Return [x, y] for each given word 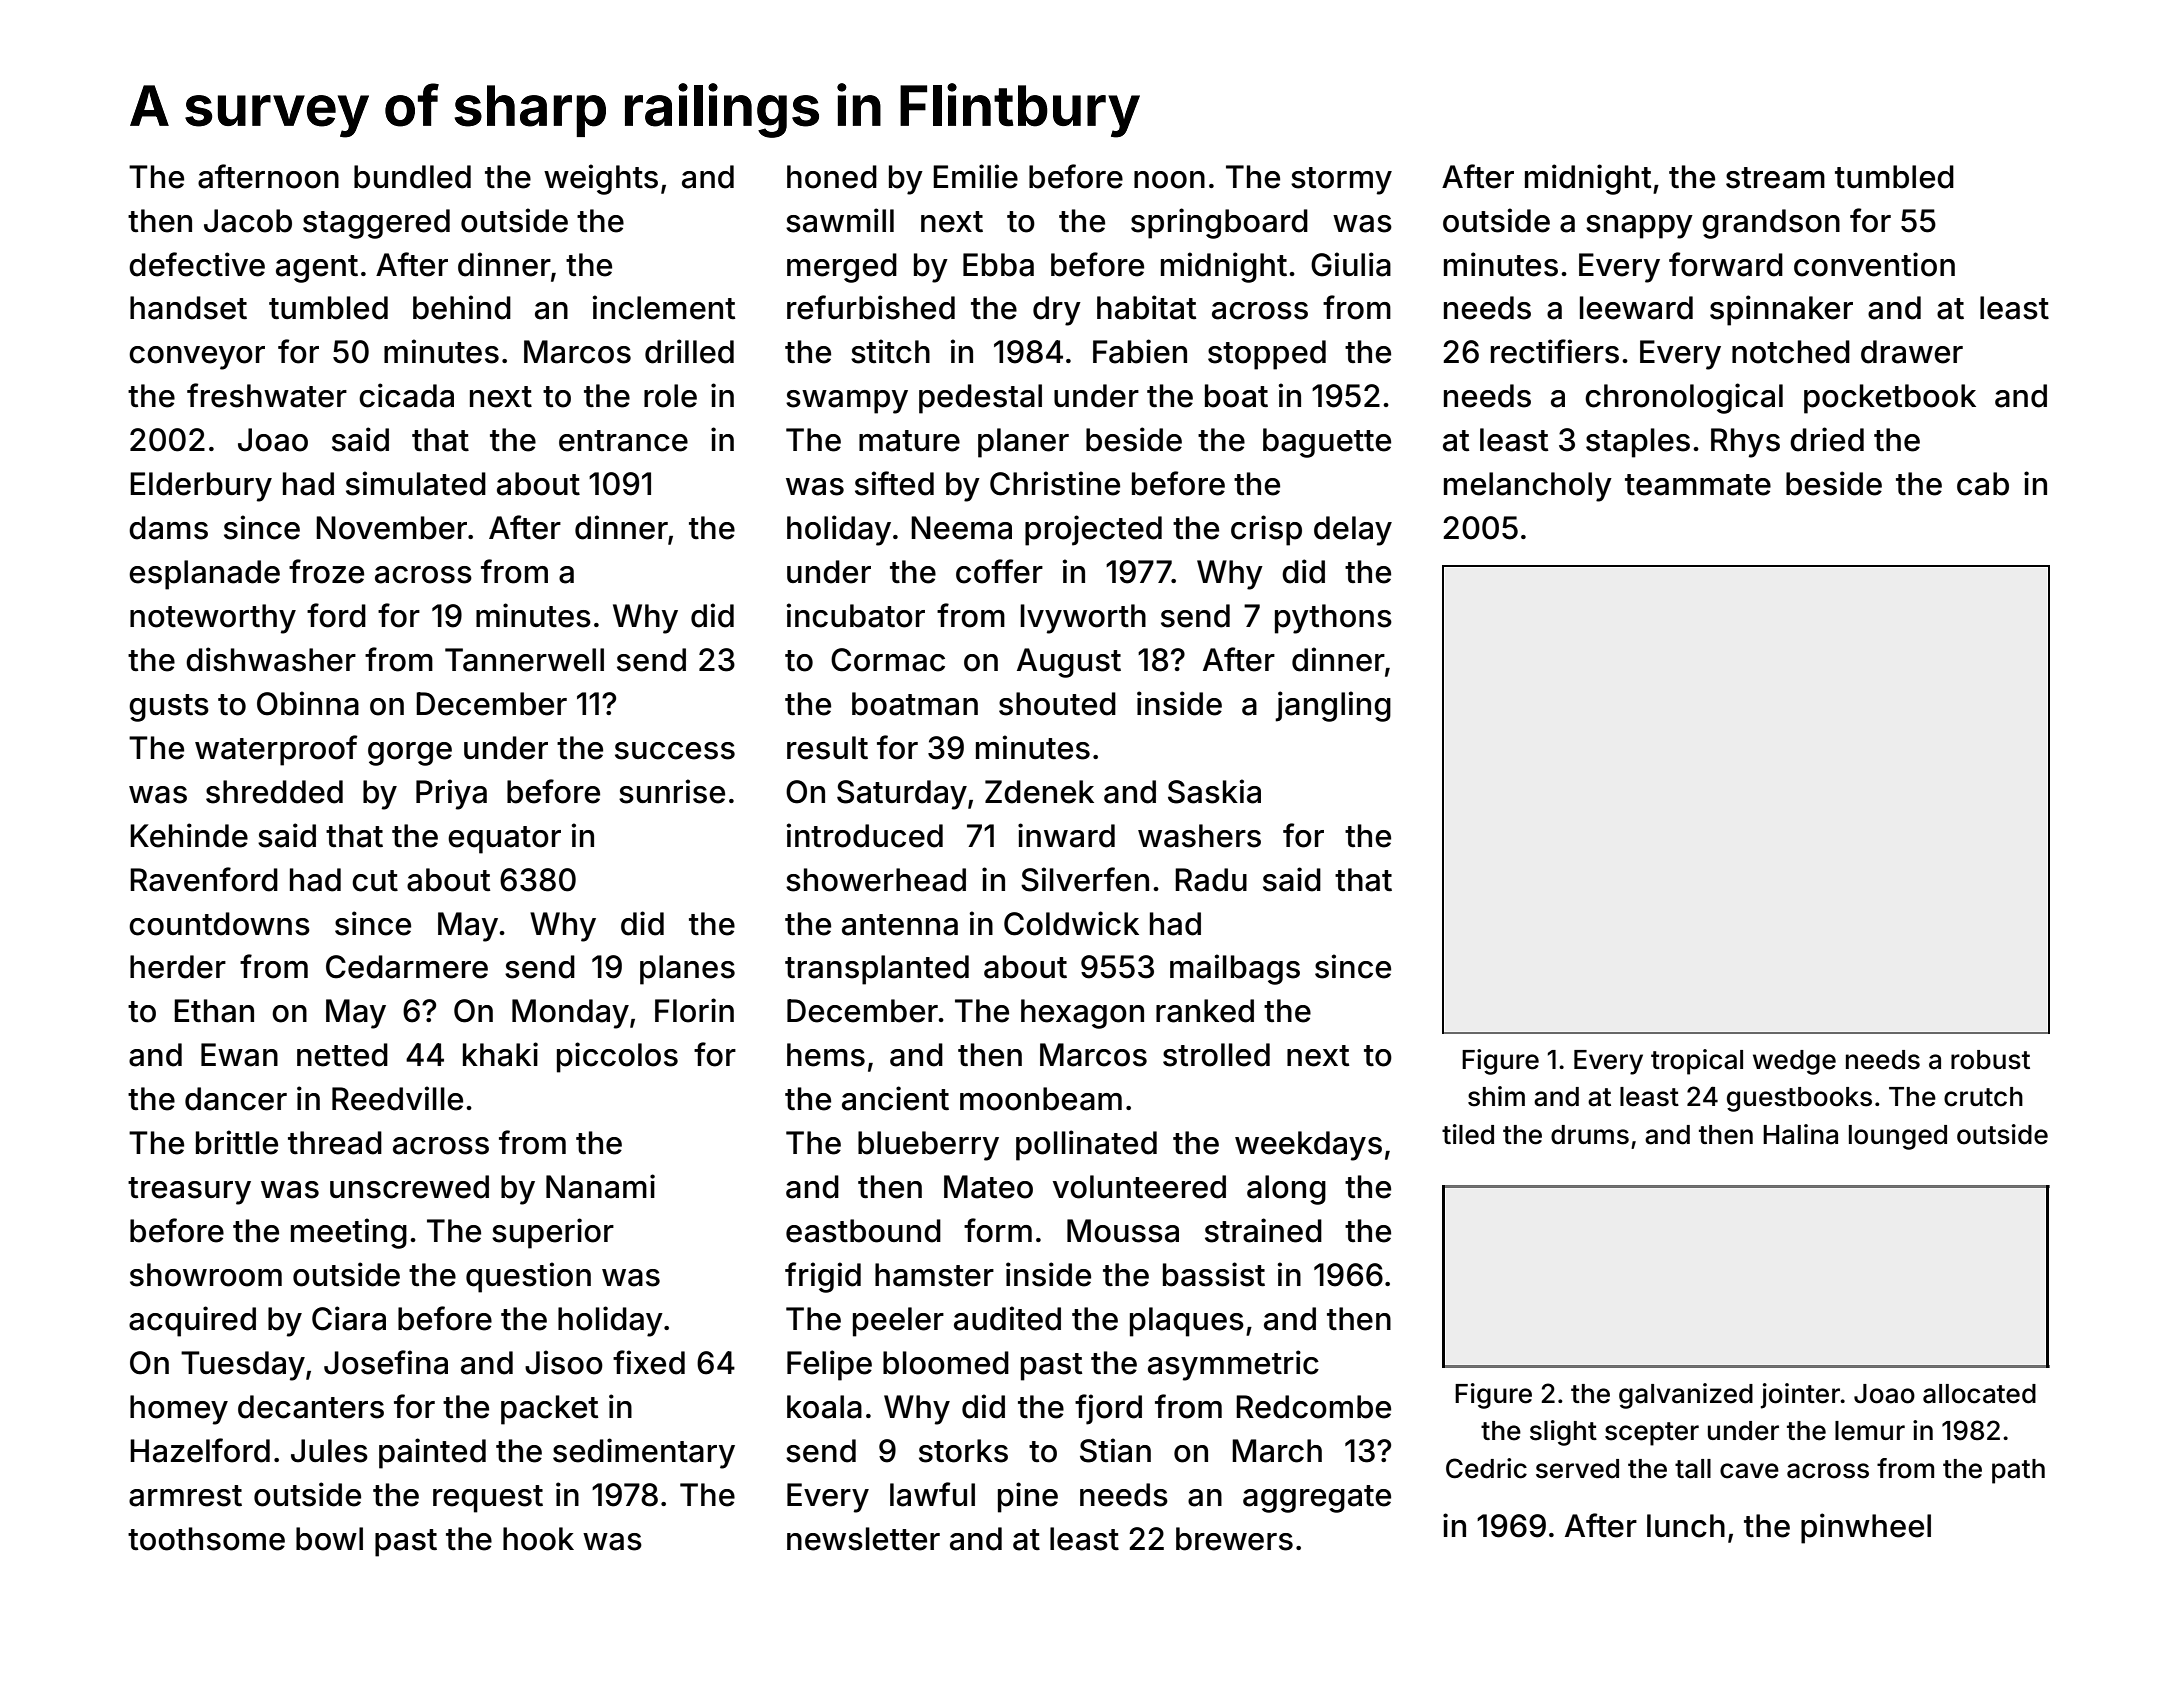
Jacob [248, 221]
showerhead [876, 880]
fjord [1108, 1409]
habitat [1146, 307]
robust [1990, 1060]
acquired [192, 1321]
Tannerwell [524, 660]
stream [1775, 178]
